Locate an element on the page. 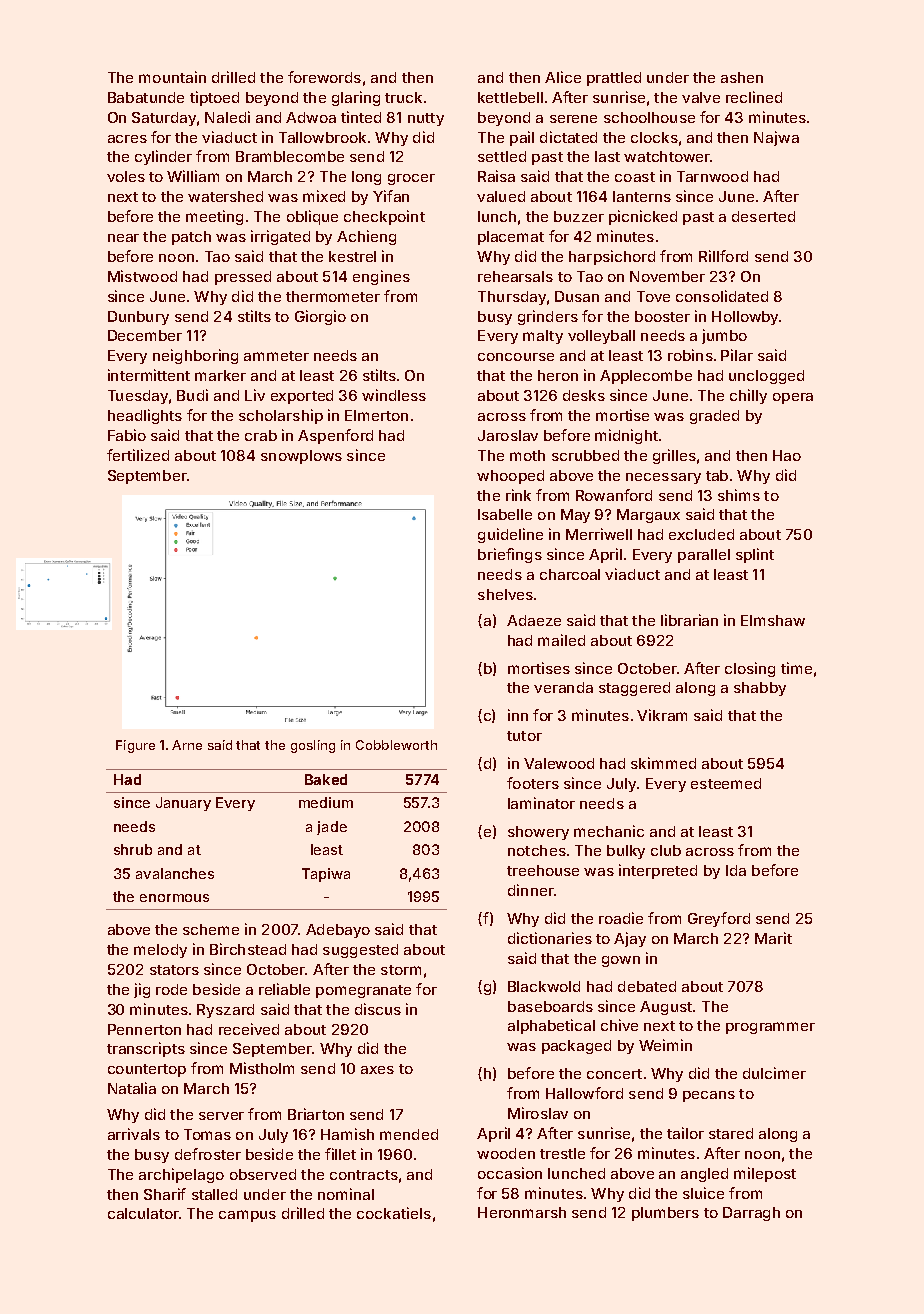  valve is located at coordinates (701, 97).
